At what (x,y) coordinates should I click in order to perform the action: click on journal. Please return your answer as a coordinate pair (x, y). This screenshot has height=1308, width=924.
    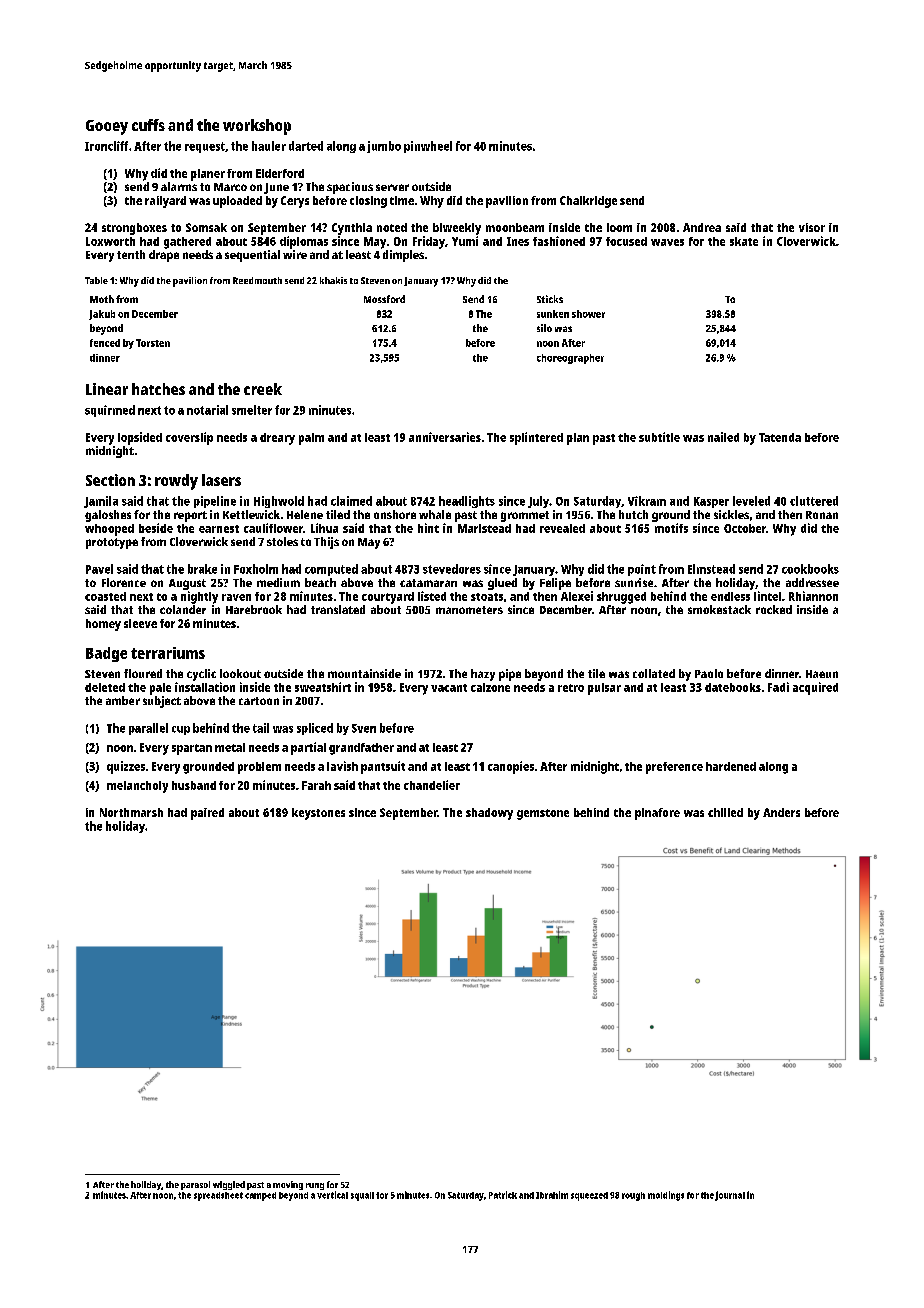
    Looking at the image, I should click on (730, 1196).
